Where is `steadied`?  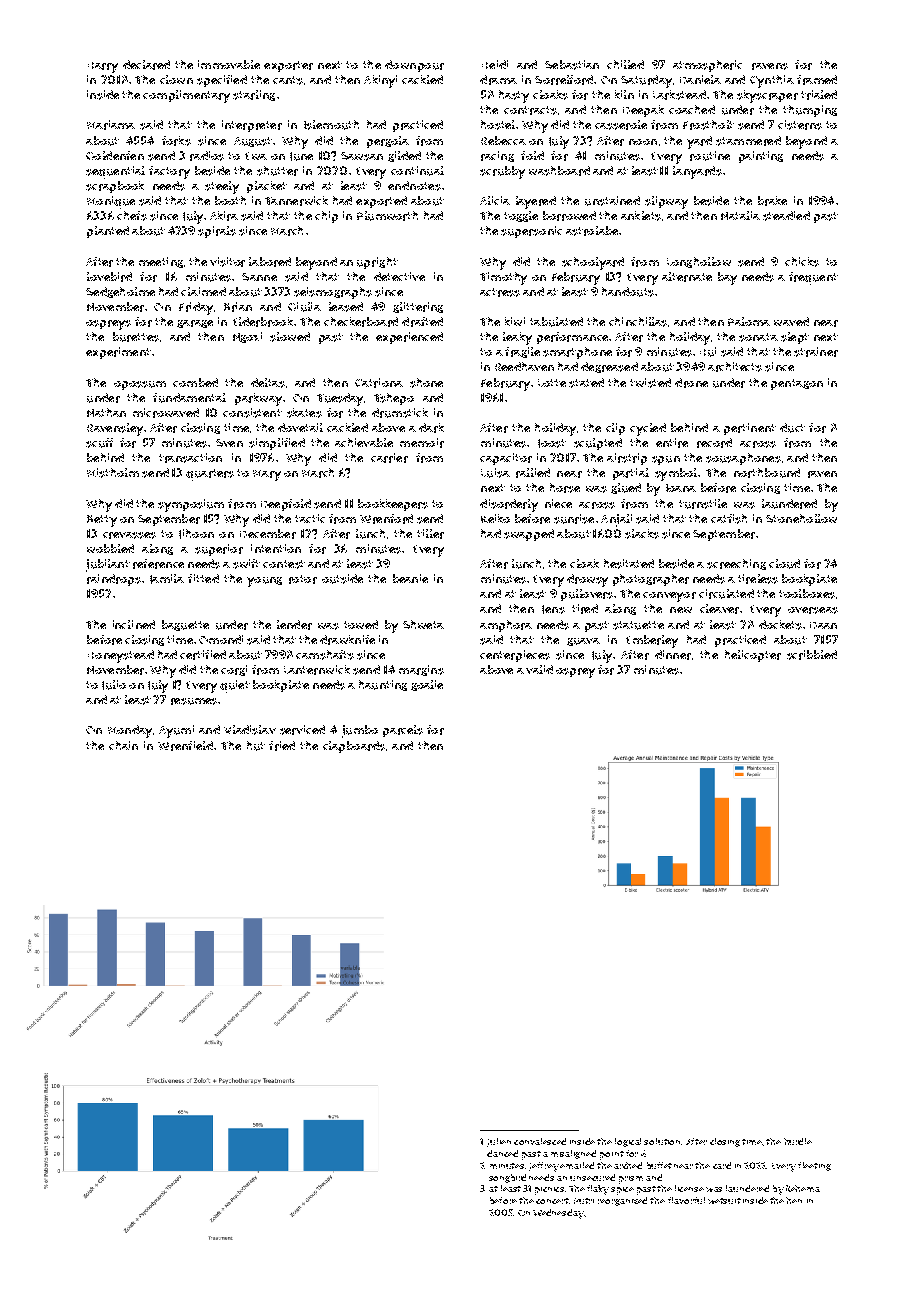 steadied is located at coordinates (786, 216).
